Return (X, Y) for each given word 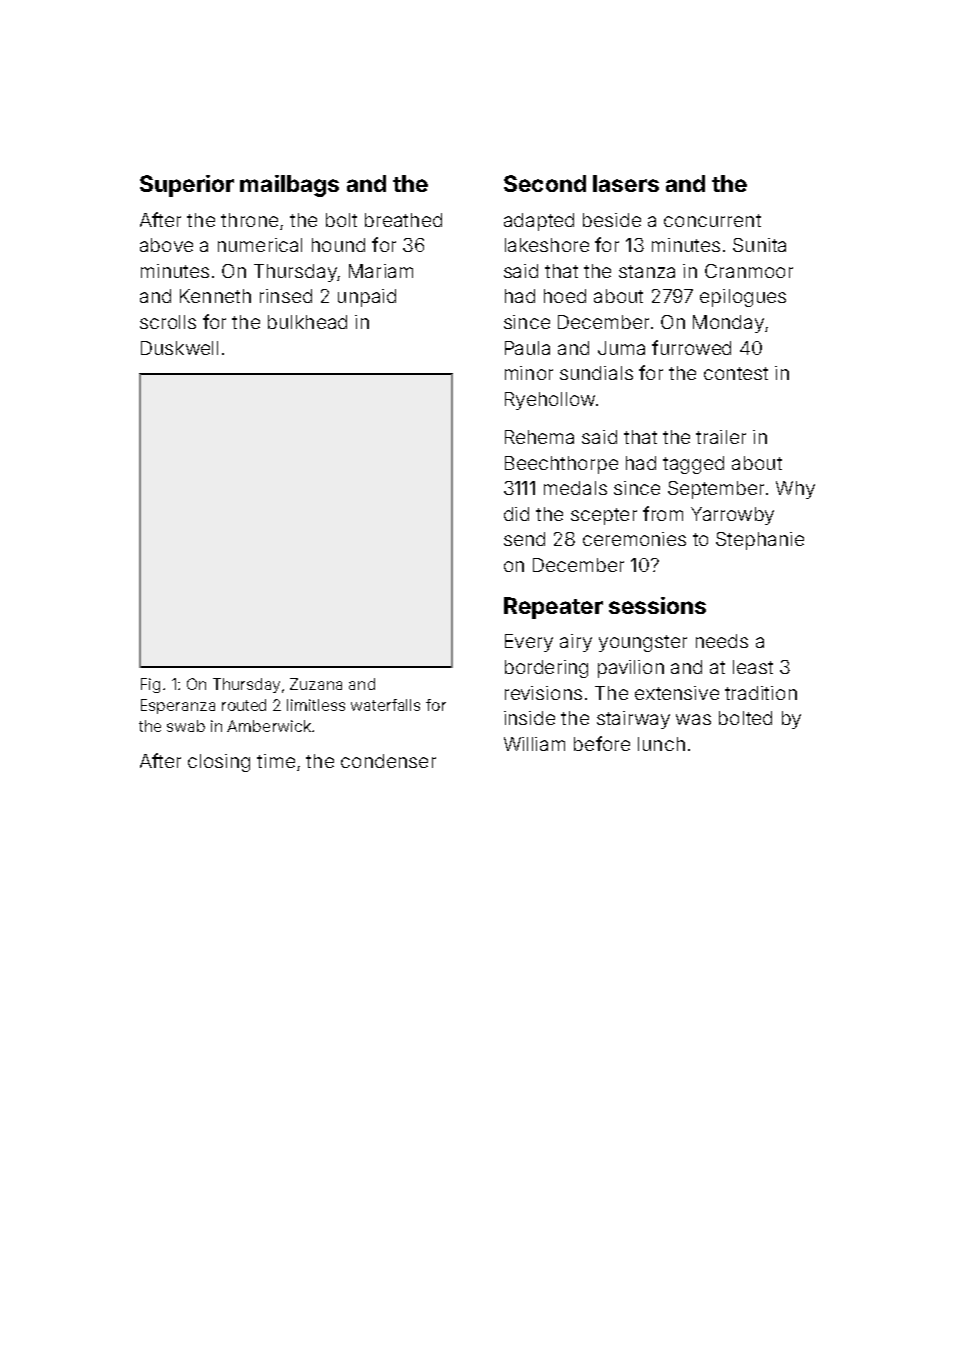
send (524, 539)
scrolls (168, 322)
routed (244, 705)
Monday (728, 324)
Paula (527, 348)
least (753, 667)
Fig (150, 685)
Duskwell (179, 348)
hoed (565, 296)
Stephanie (760, 541)
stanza (647, 271)
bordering (546, 669)
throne (249, 220)
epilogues (743, 298)
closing (219, 763)
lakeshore (547, 245)
